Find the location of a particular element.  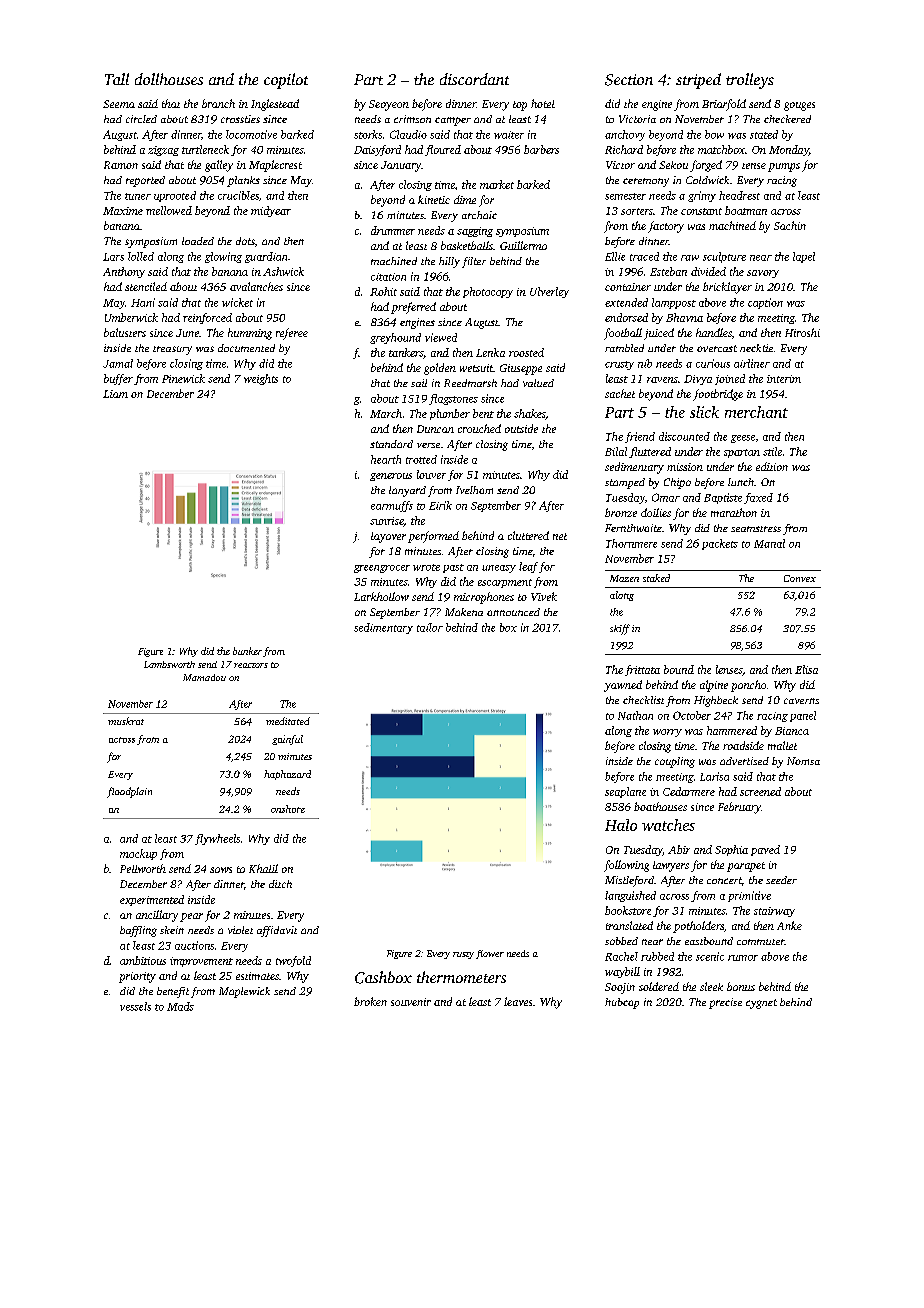

Nomsa is located at coordinates (803, 761).
